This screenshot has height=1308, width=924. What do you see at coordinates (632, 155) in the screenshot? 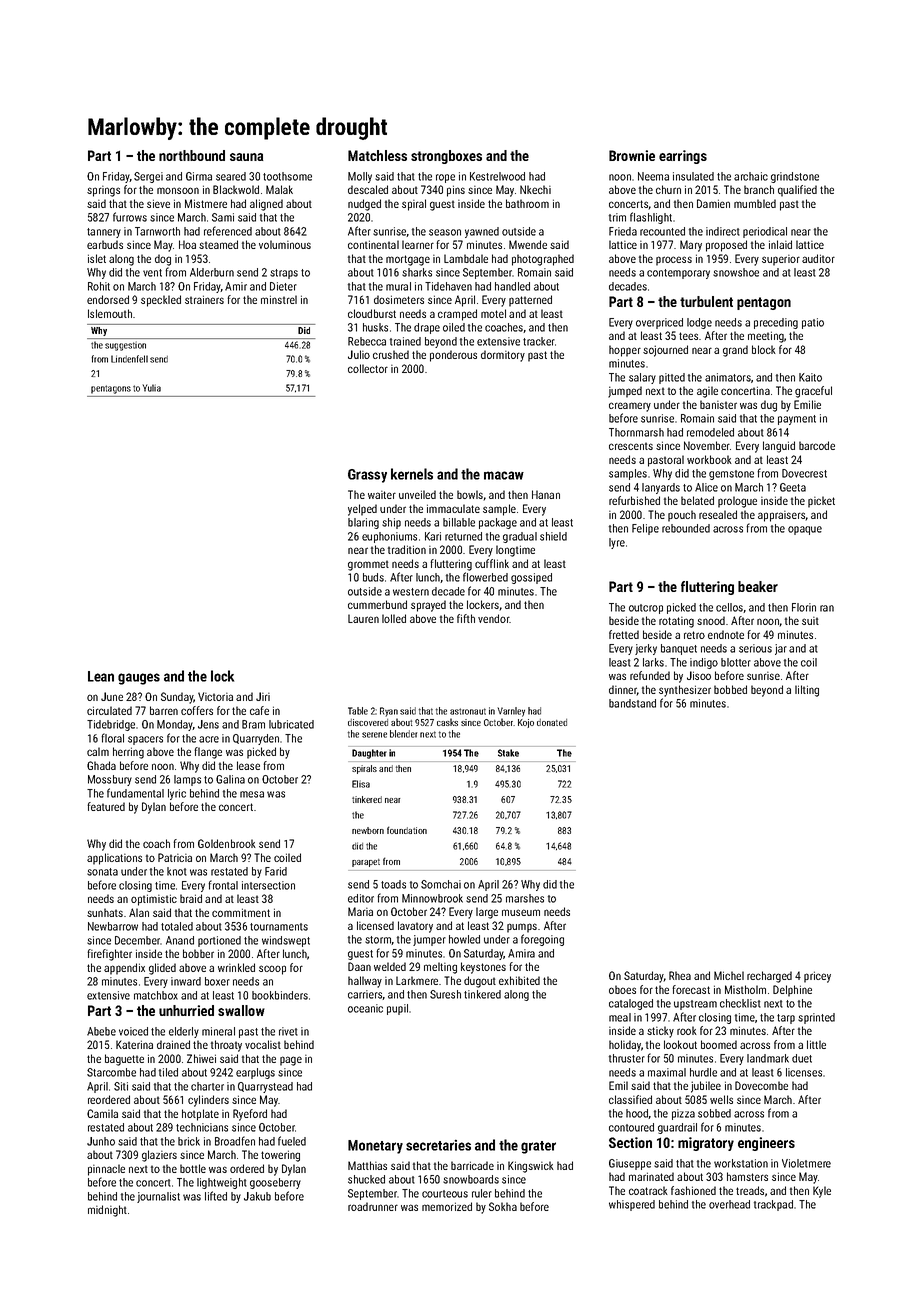
I see `Brownie` at bounding box center [632, 155].
